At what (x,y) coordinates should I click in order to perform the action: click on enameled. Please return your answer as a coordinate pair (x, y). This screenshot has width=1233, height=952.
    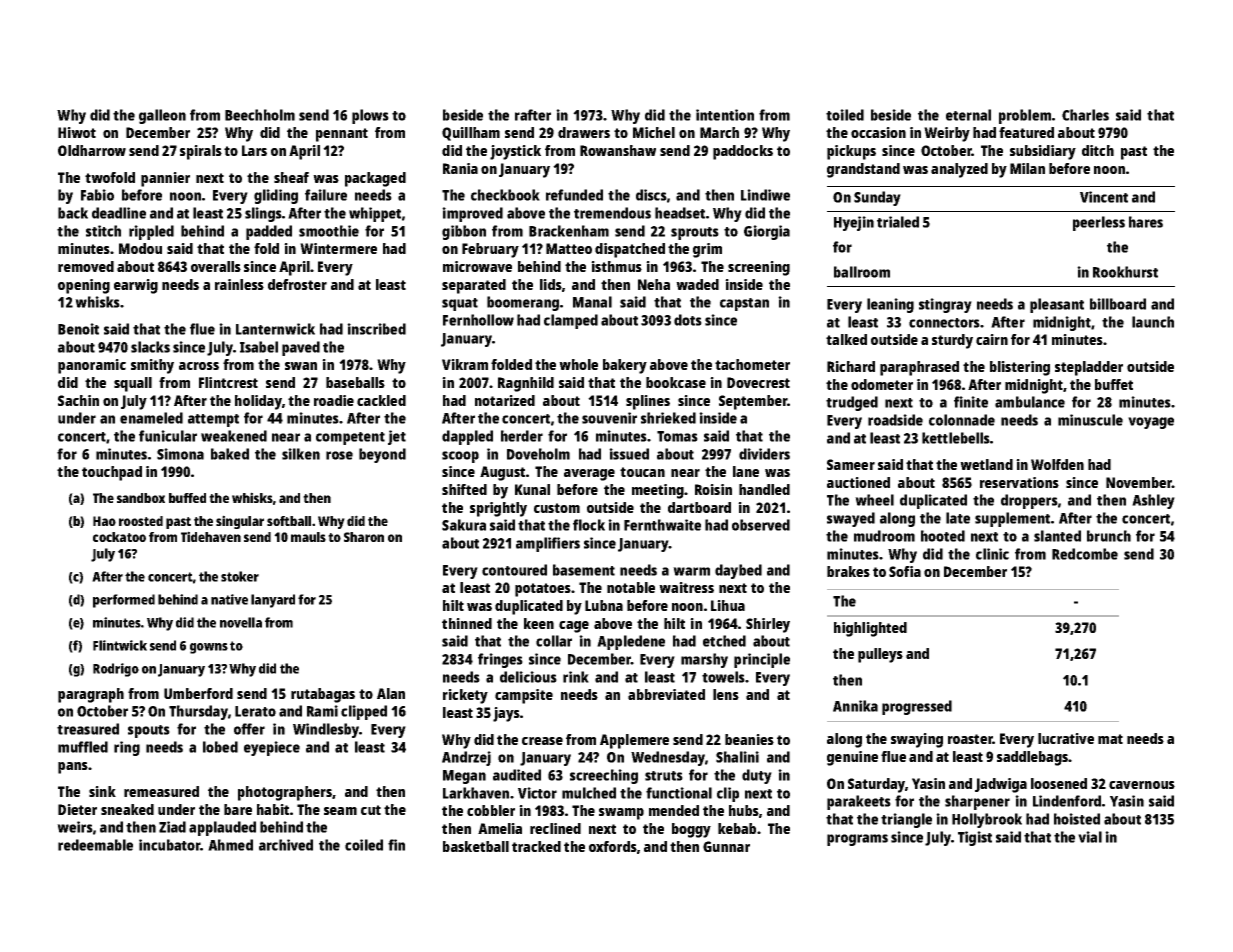
    Looking at the image, I should click on (151, 418).
